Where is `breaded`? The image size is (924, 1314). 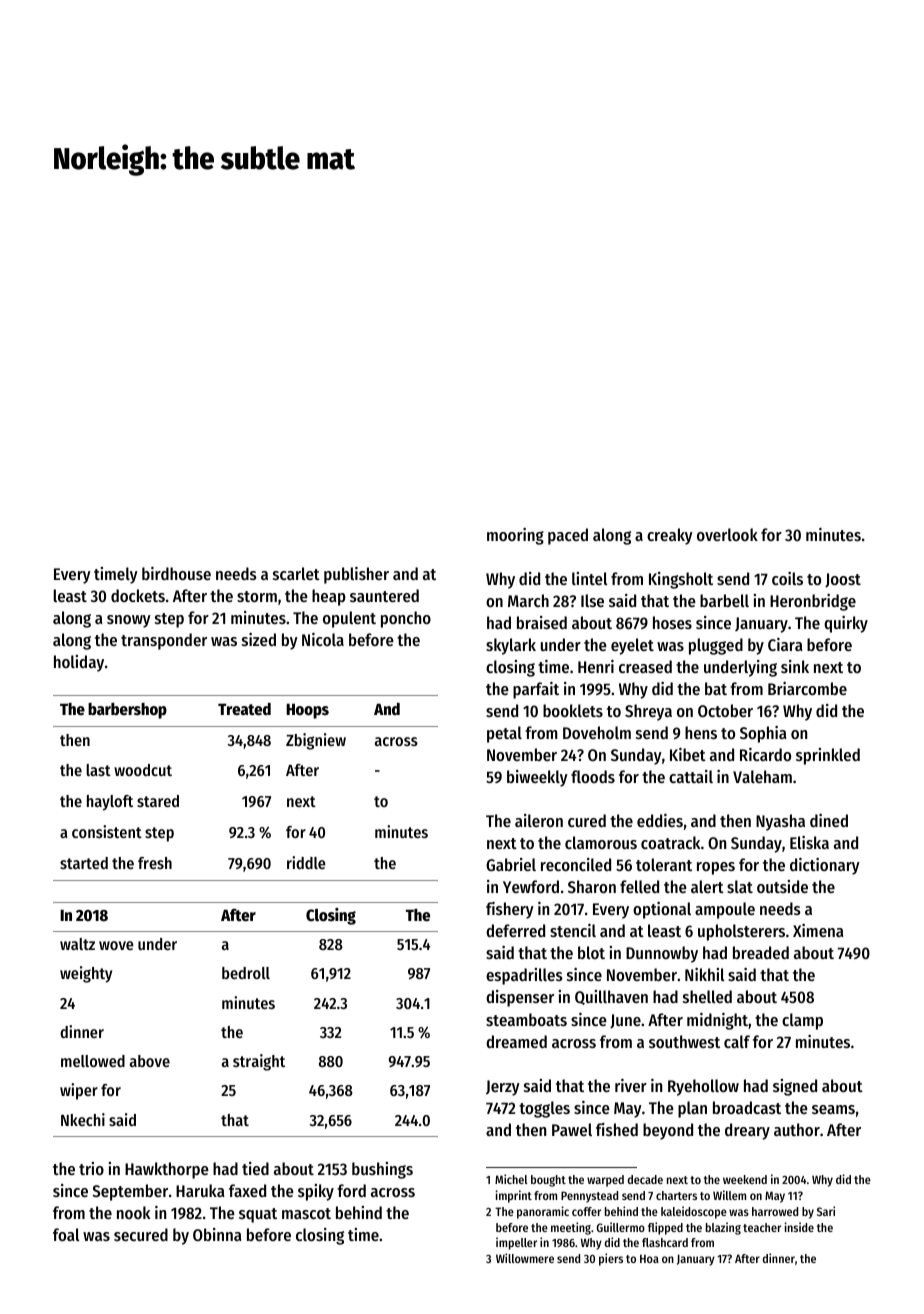 breaded is located at coordinates (761, 952).
